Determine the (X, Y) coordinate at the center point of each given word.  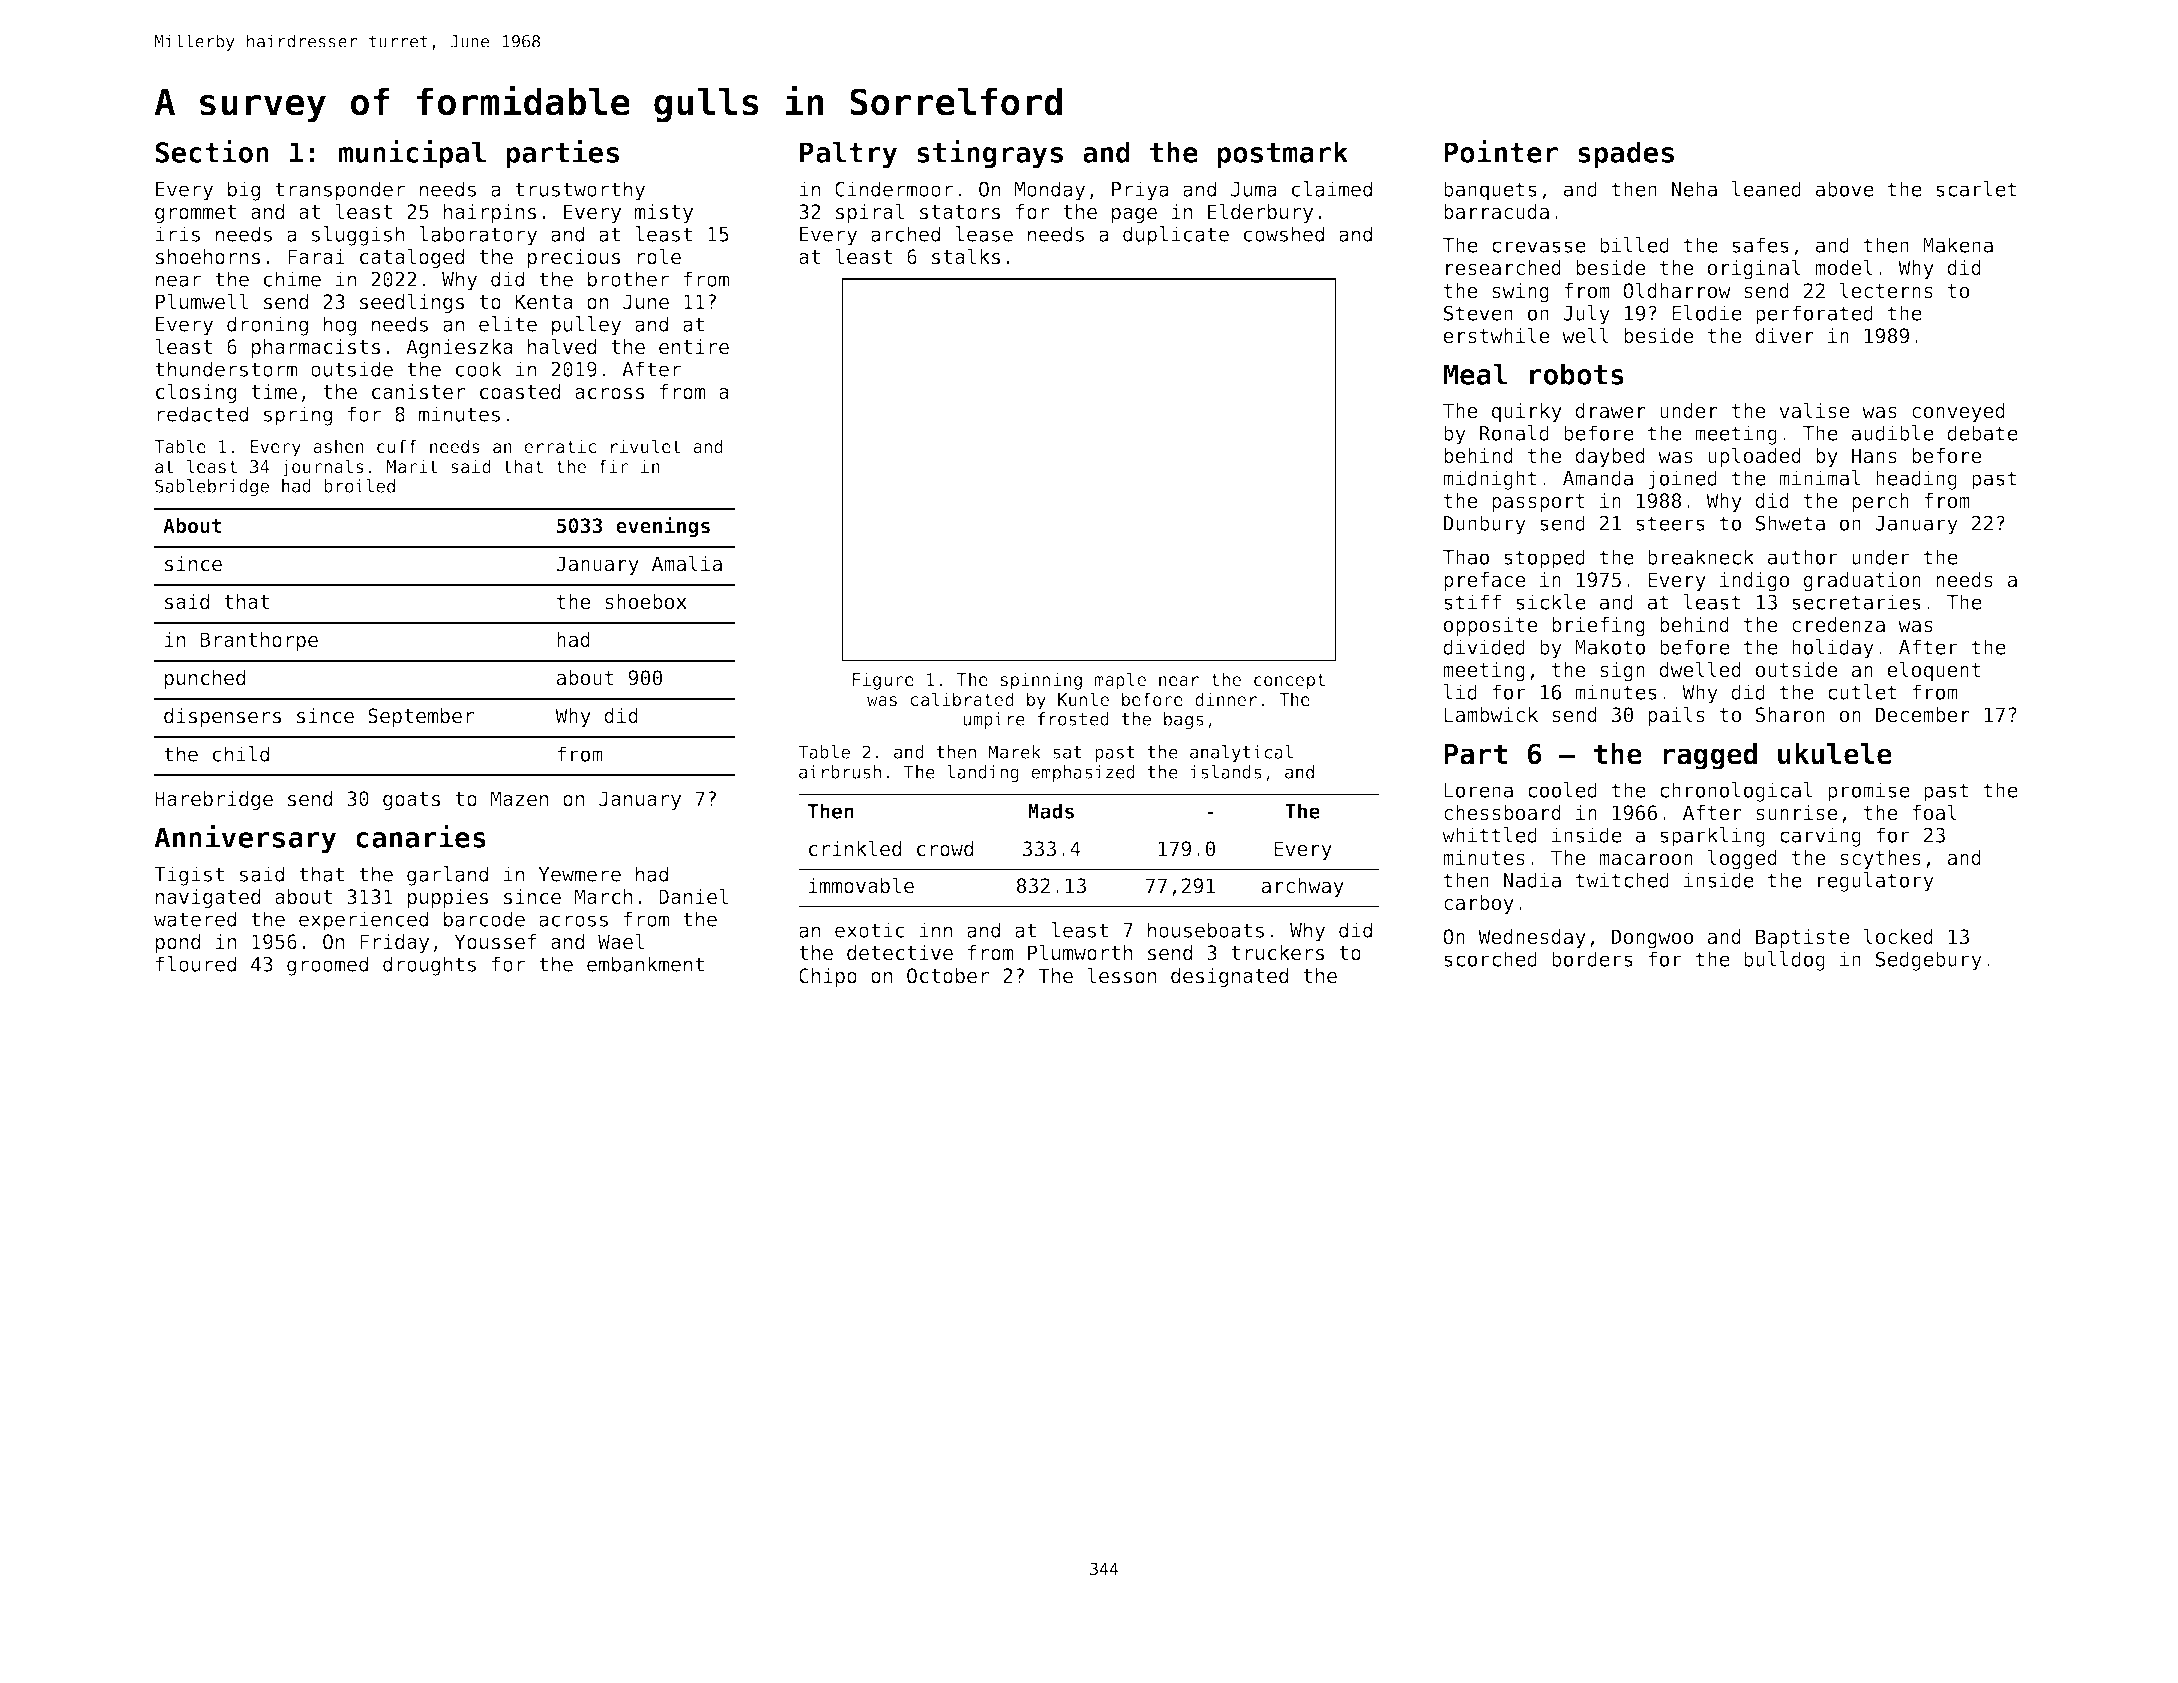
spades (1626, 155)
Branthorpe (259, 641)
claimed (1332, 189)
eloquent (1934, 671)
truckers (1277, 953)
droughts (429, 966)
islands (1226, 772)
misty (664, 213)
